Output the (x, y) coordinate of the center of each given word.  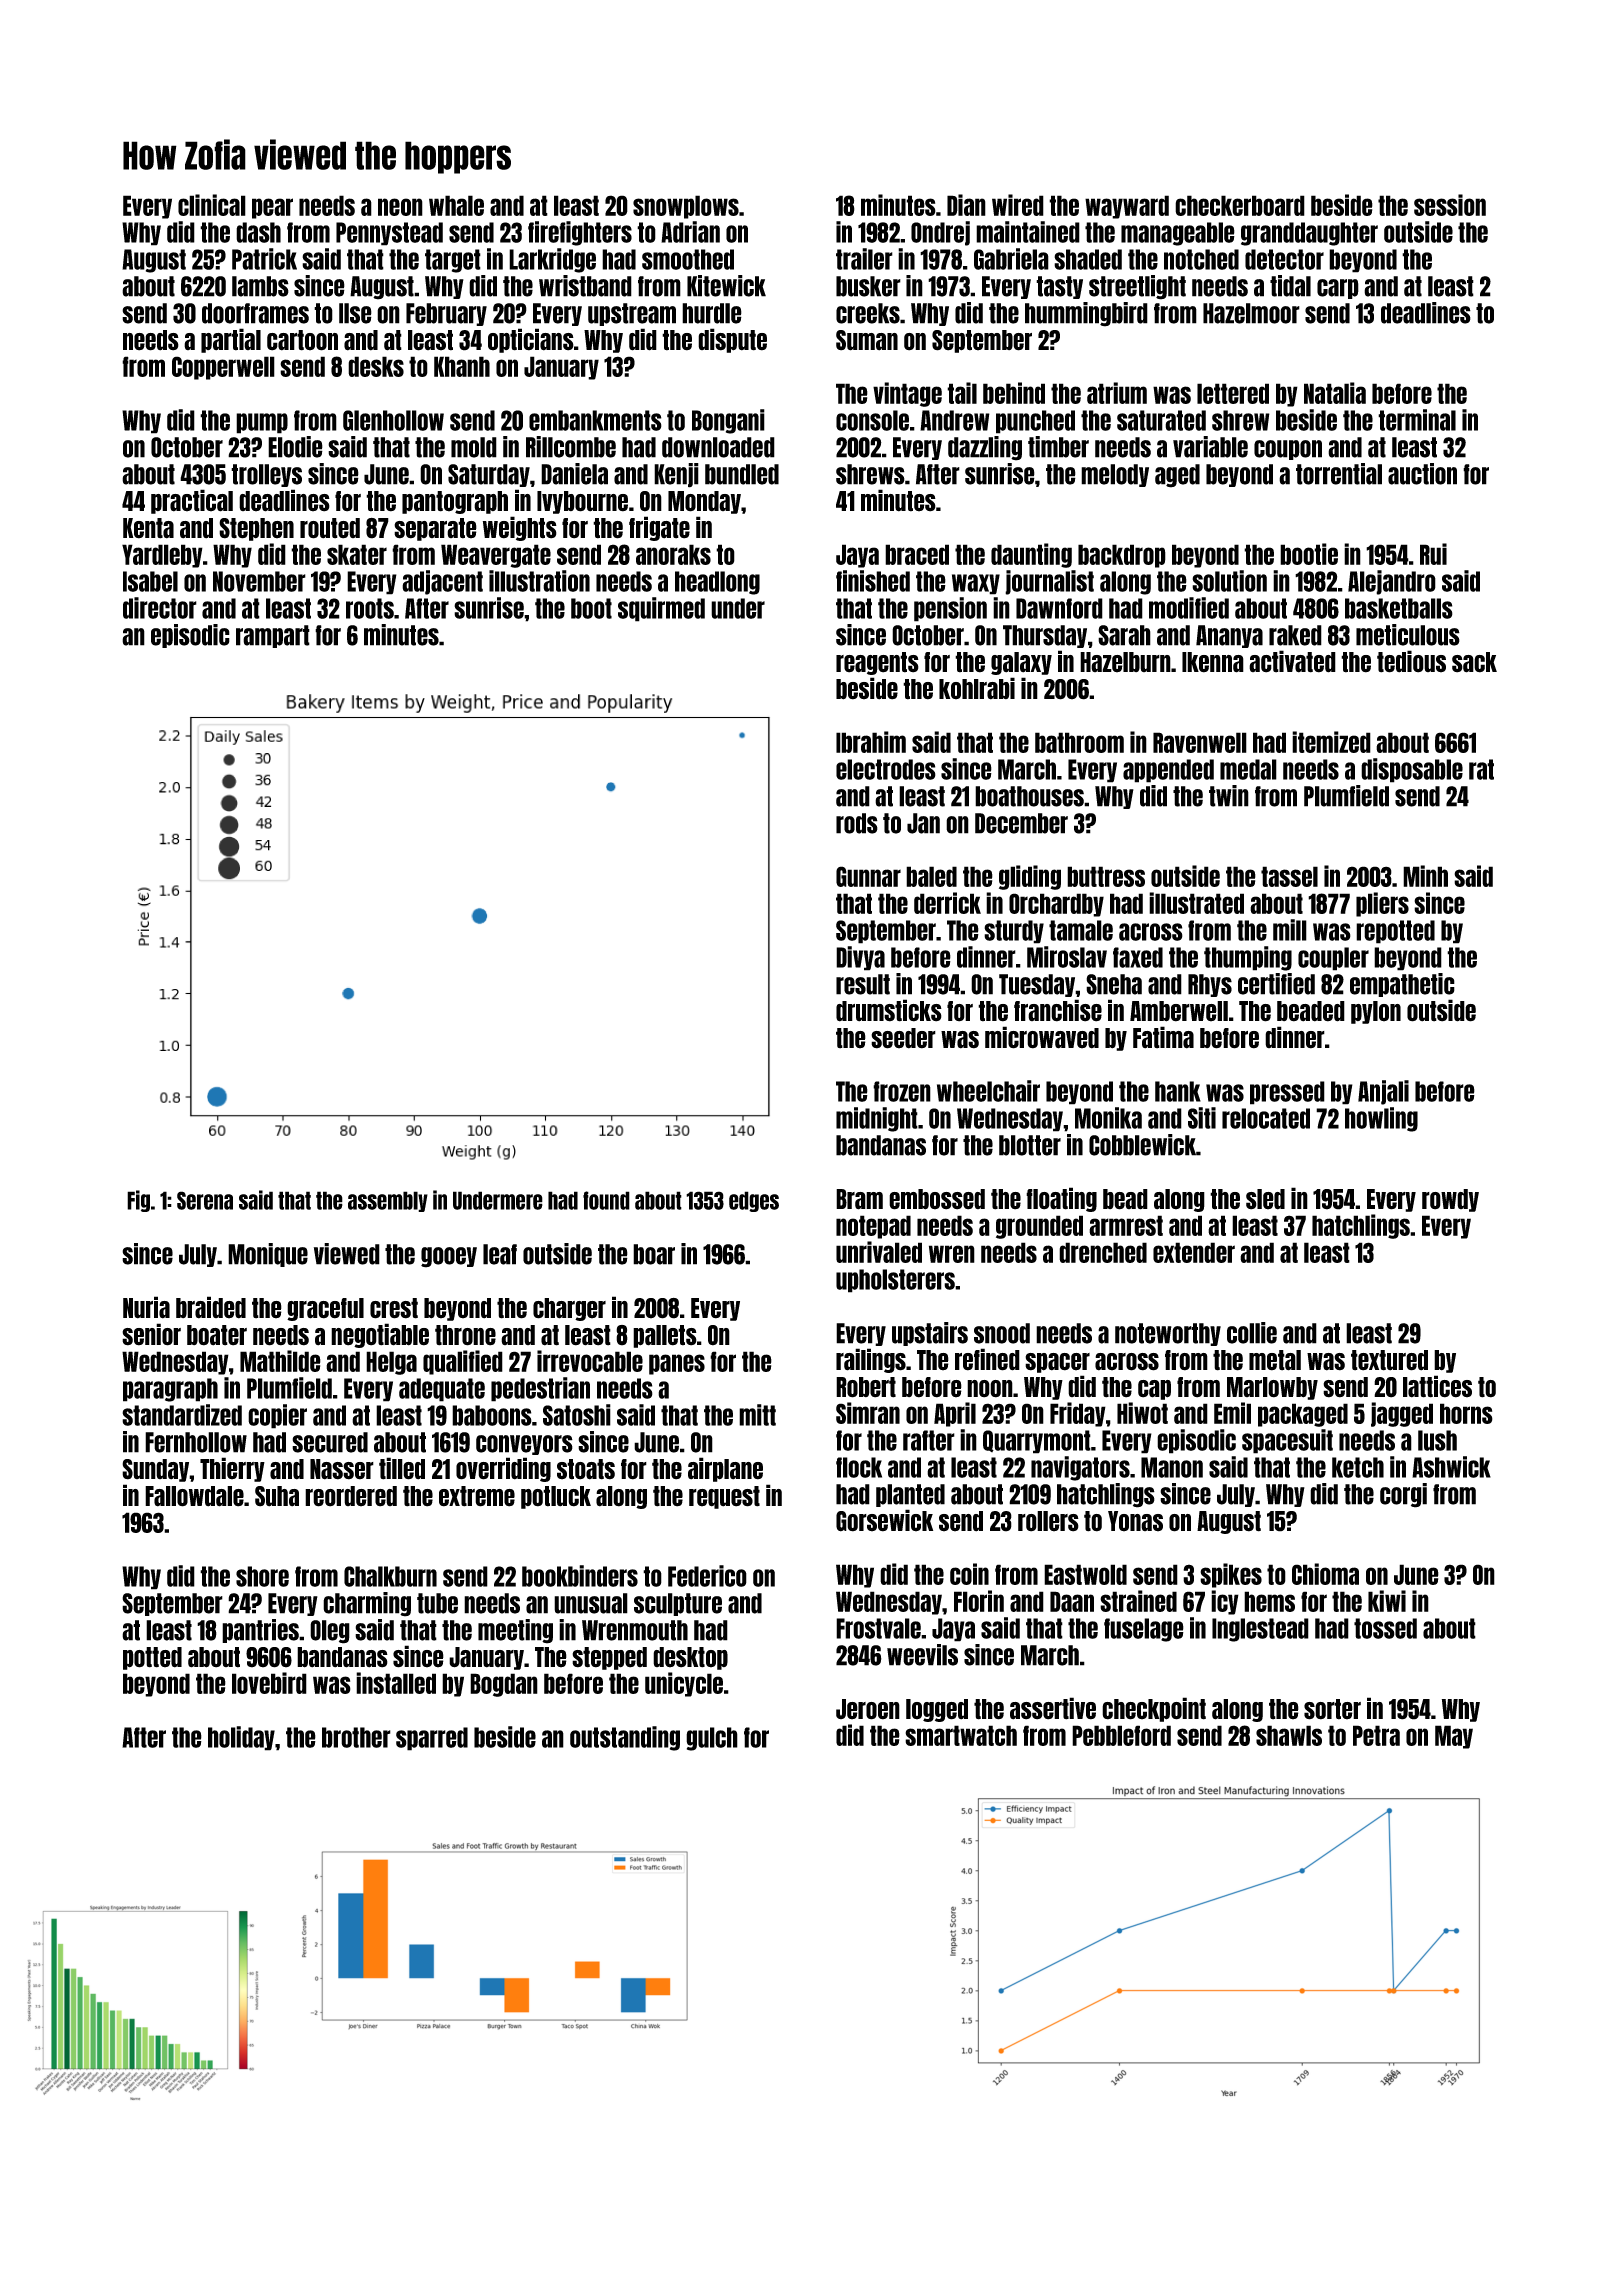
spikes (1231, 1575)
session (1450, 205)
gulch (712, 1739)
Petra (1376, 1735)
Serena (205, 1200)
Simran (868, 1413)
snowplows (686, 207)
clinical (212, 205)
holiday (241, 1738)
